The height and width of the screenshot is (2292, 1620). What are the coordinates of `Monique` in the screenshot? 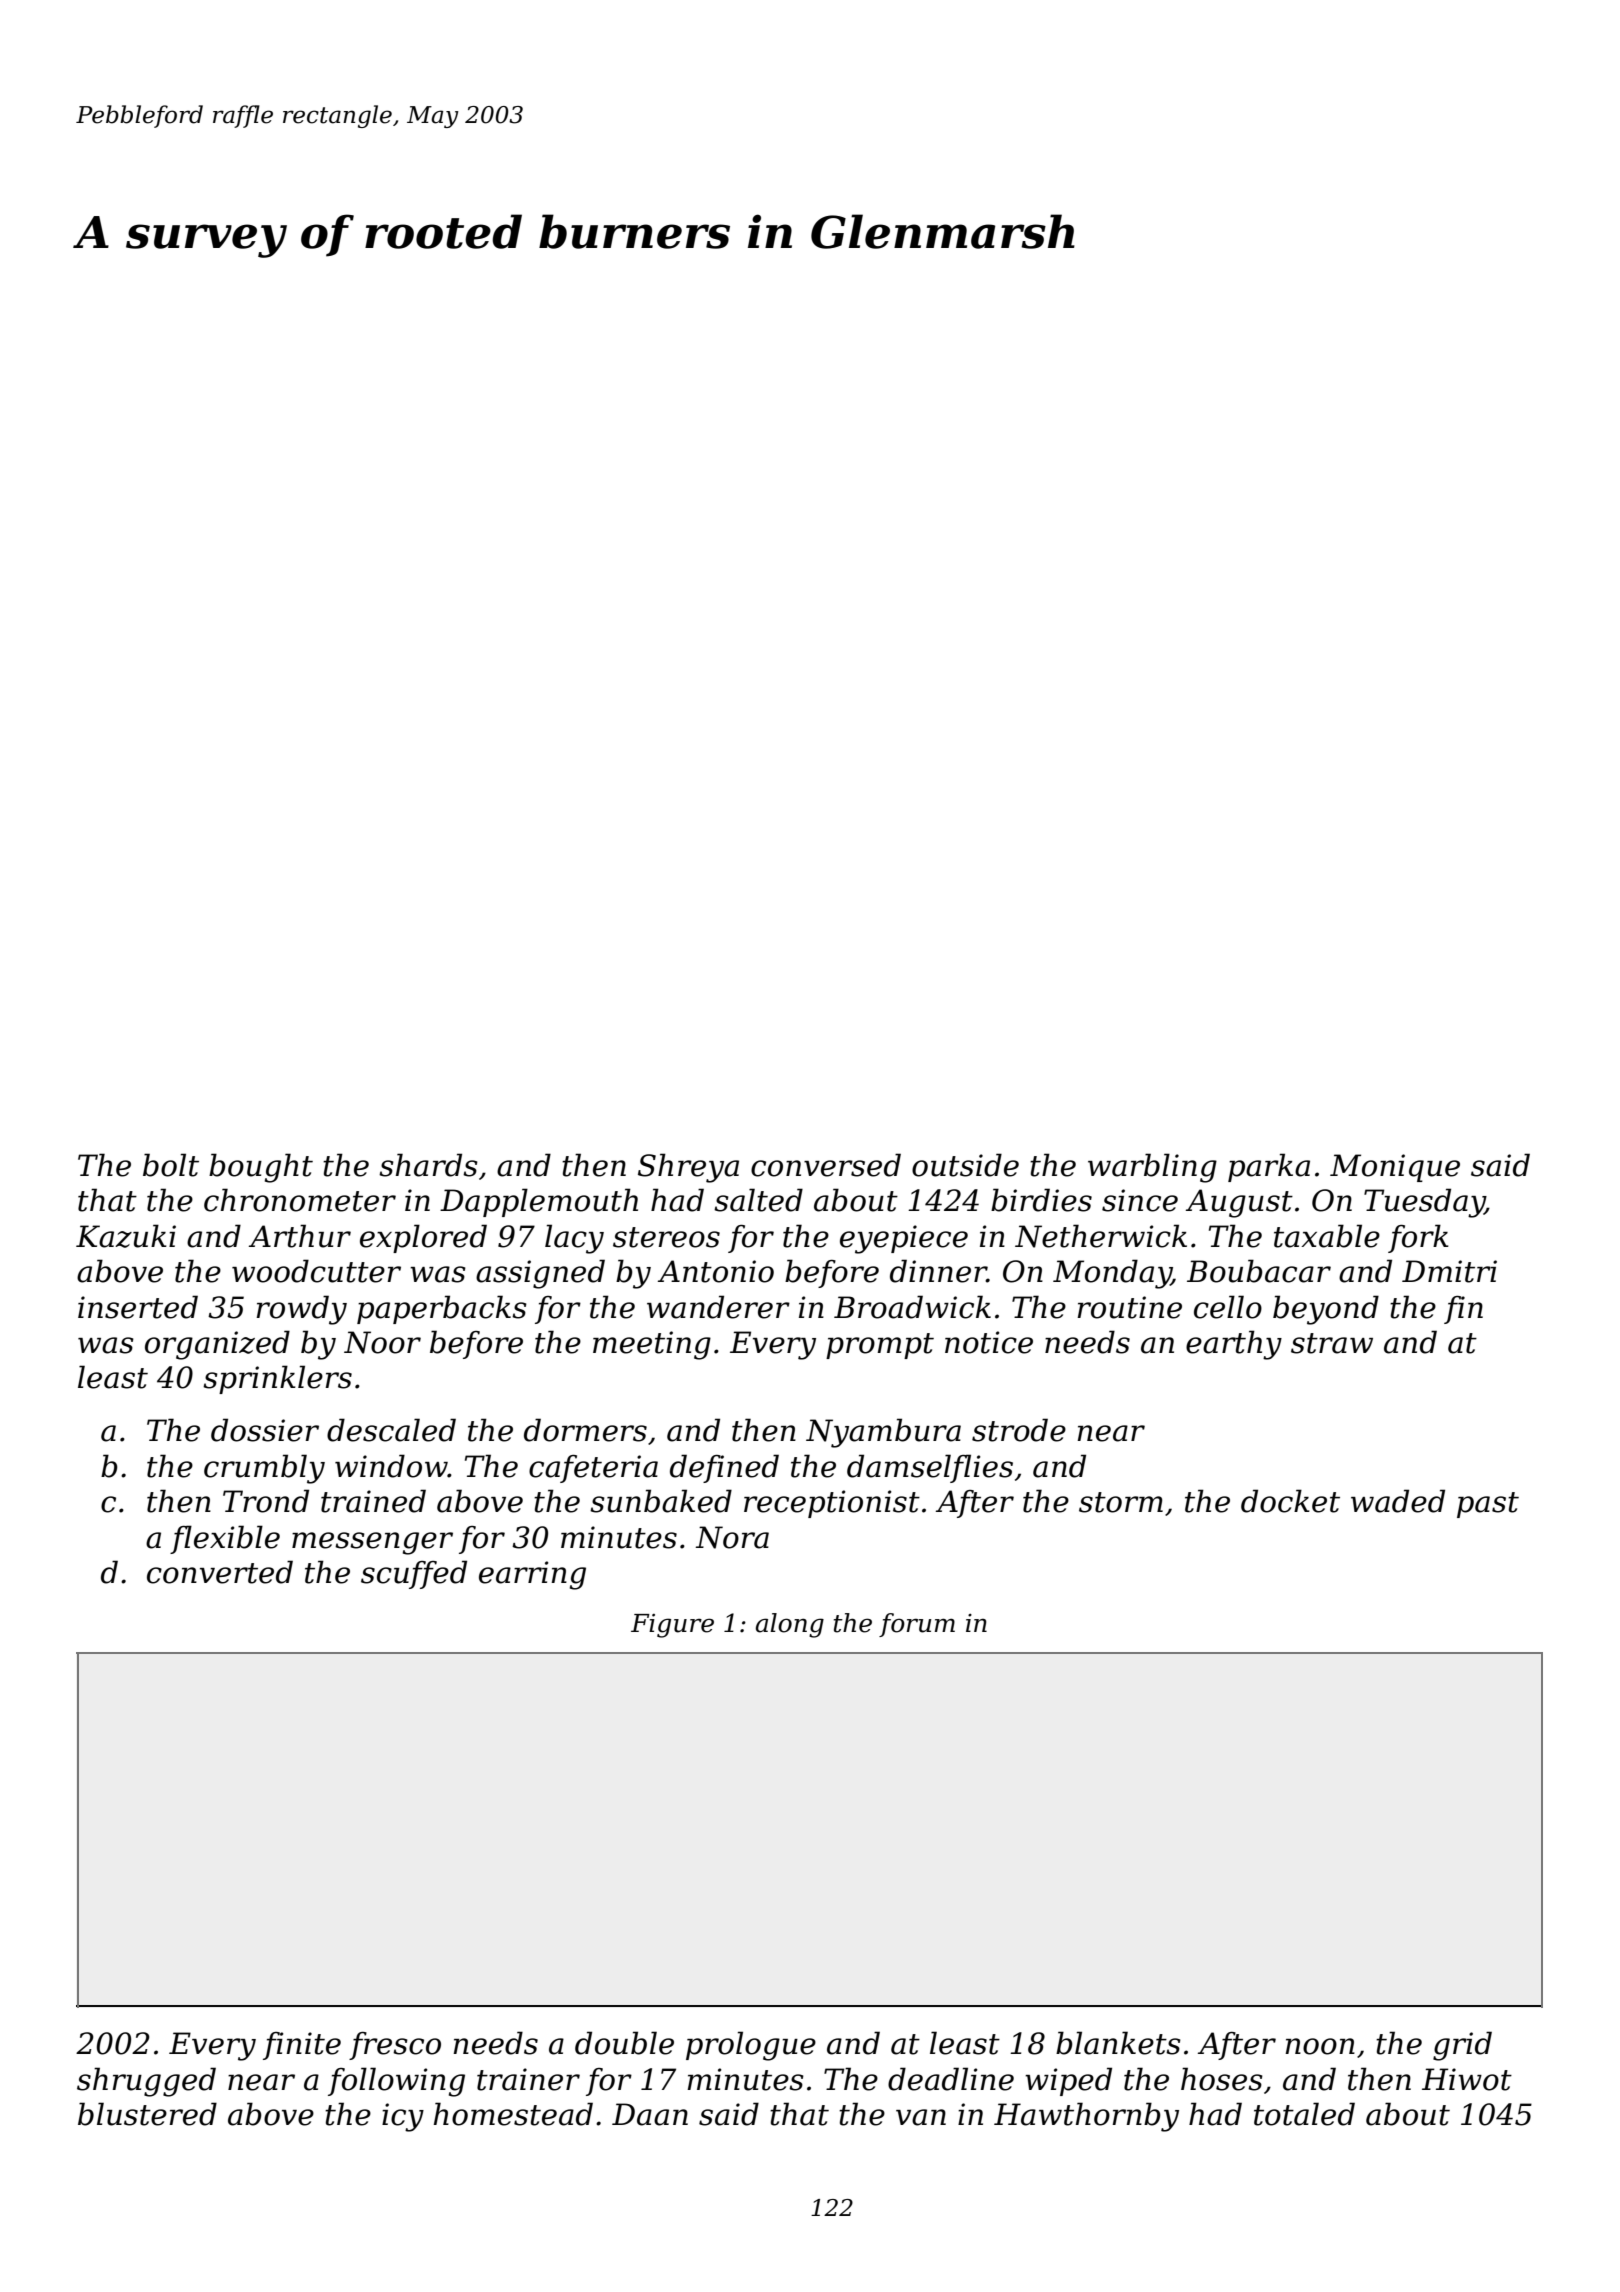 It's located at (1395, 1168).
